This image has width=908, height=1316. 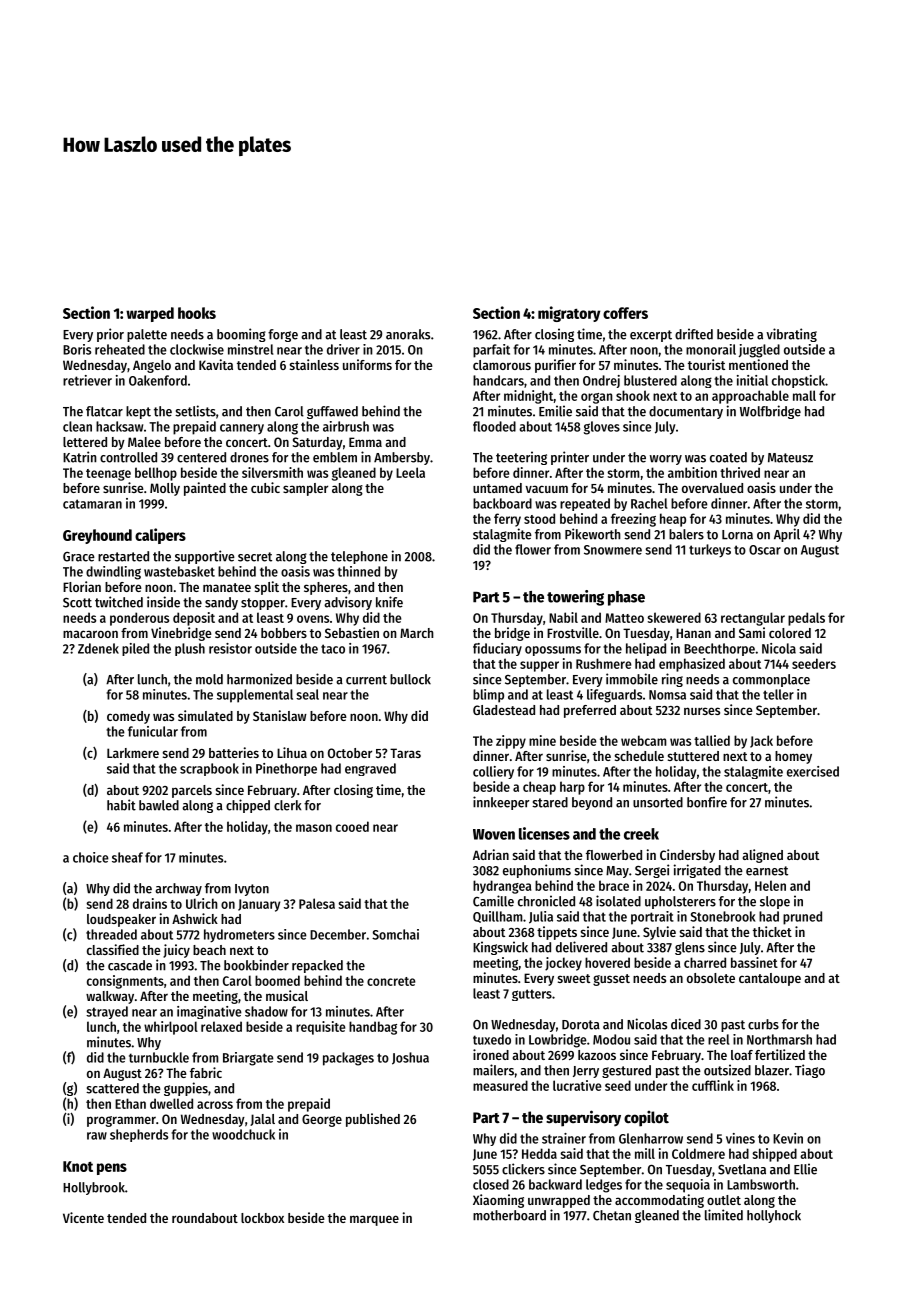 What do you see at coordinates (262, 1218) in the image?
I see `lockbox` at bounding box center [262, 1218].
